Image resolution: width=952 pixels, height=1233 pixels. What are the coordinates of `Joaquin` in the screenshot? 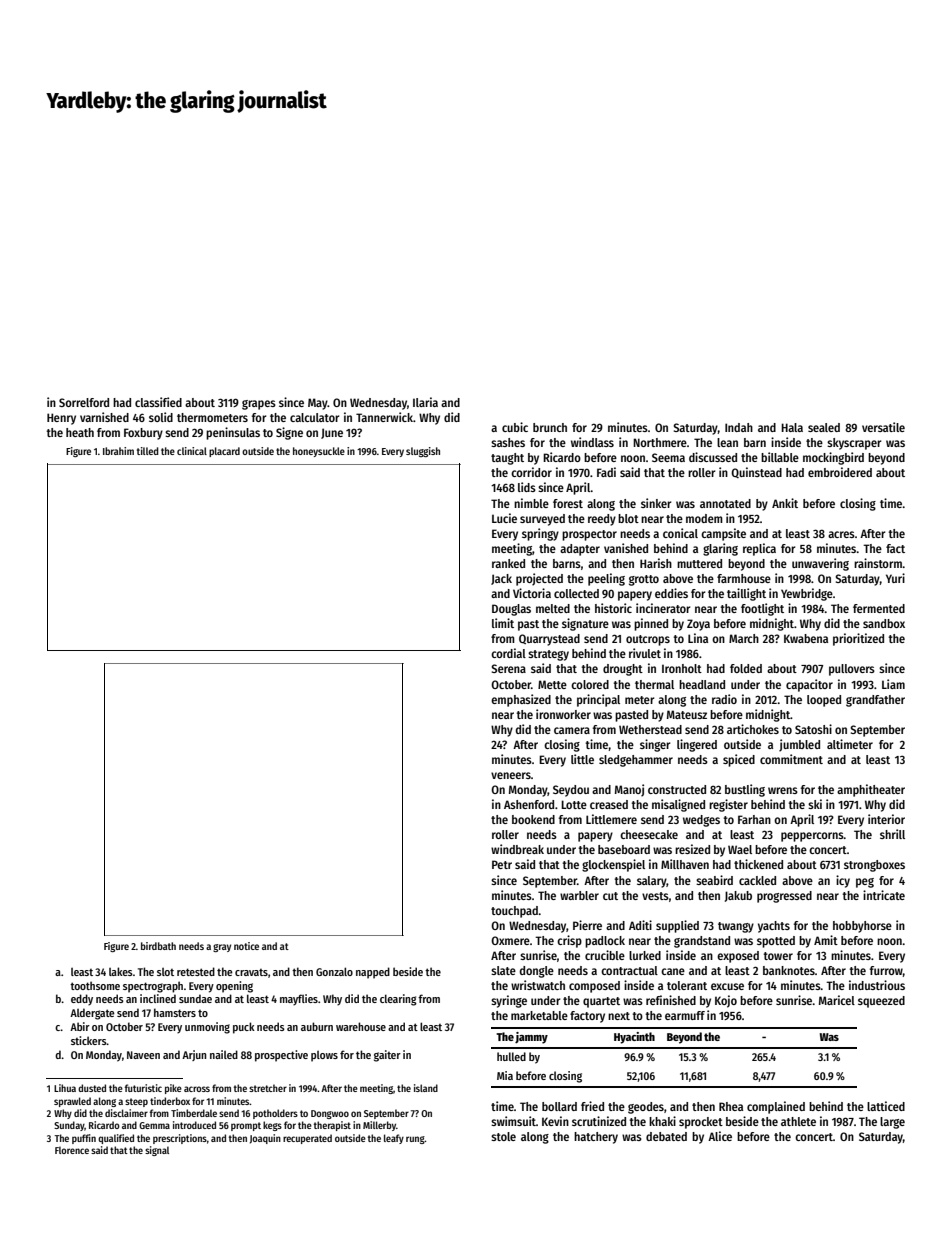 It's located at (265, 1139).
